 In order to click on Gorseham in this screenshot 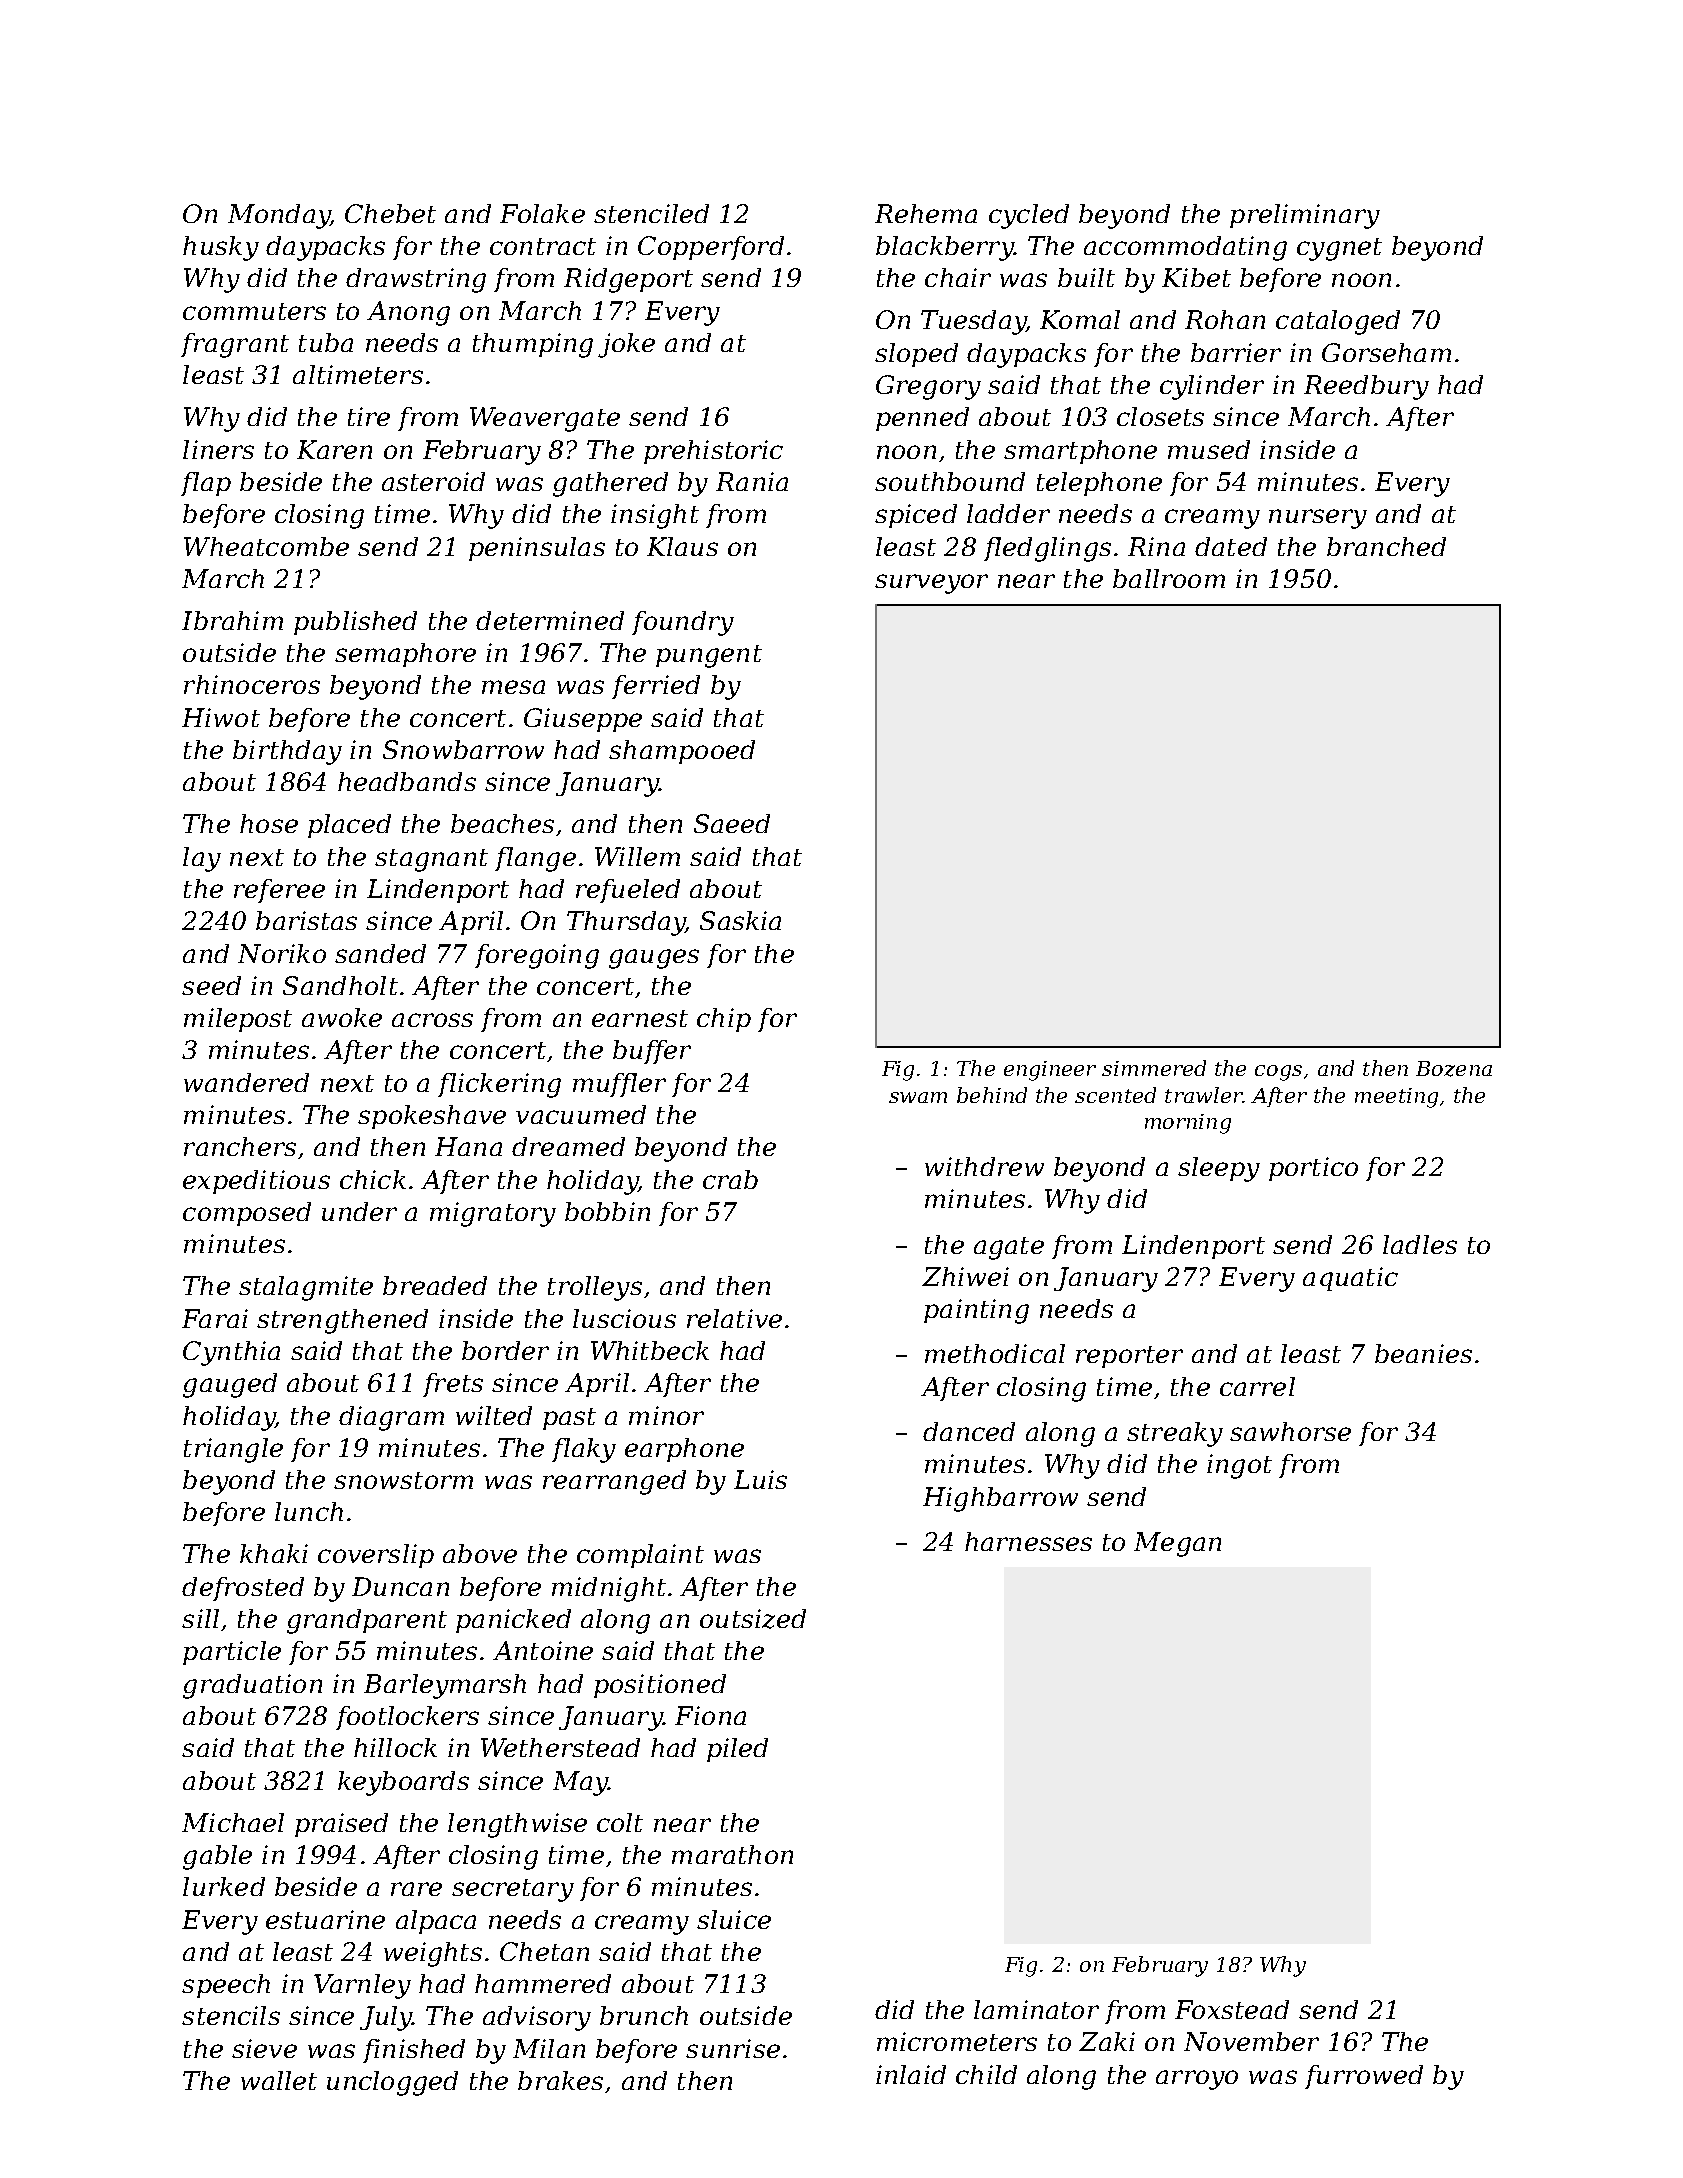, I will do `click(1386, 352)`.
